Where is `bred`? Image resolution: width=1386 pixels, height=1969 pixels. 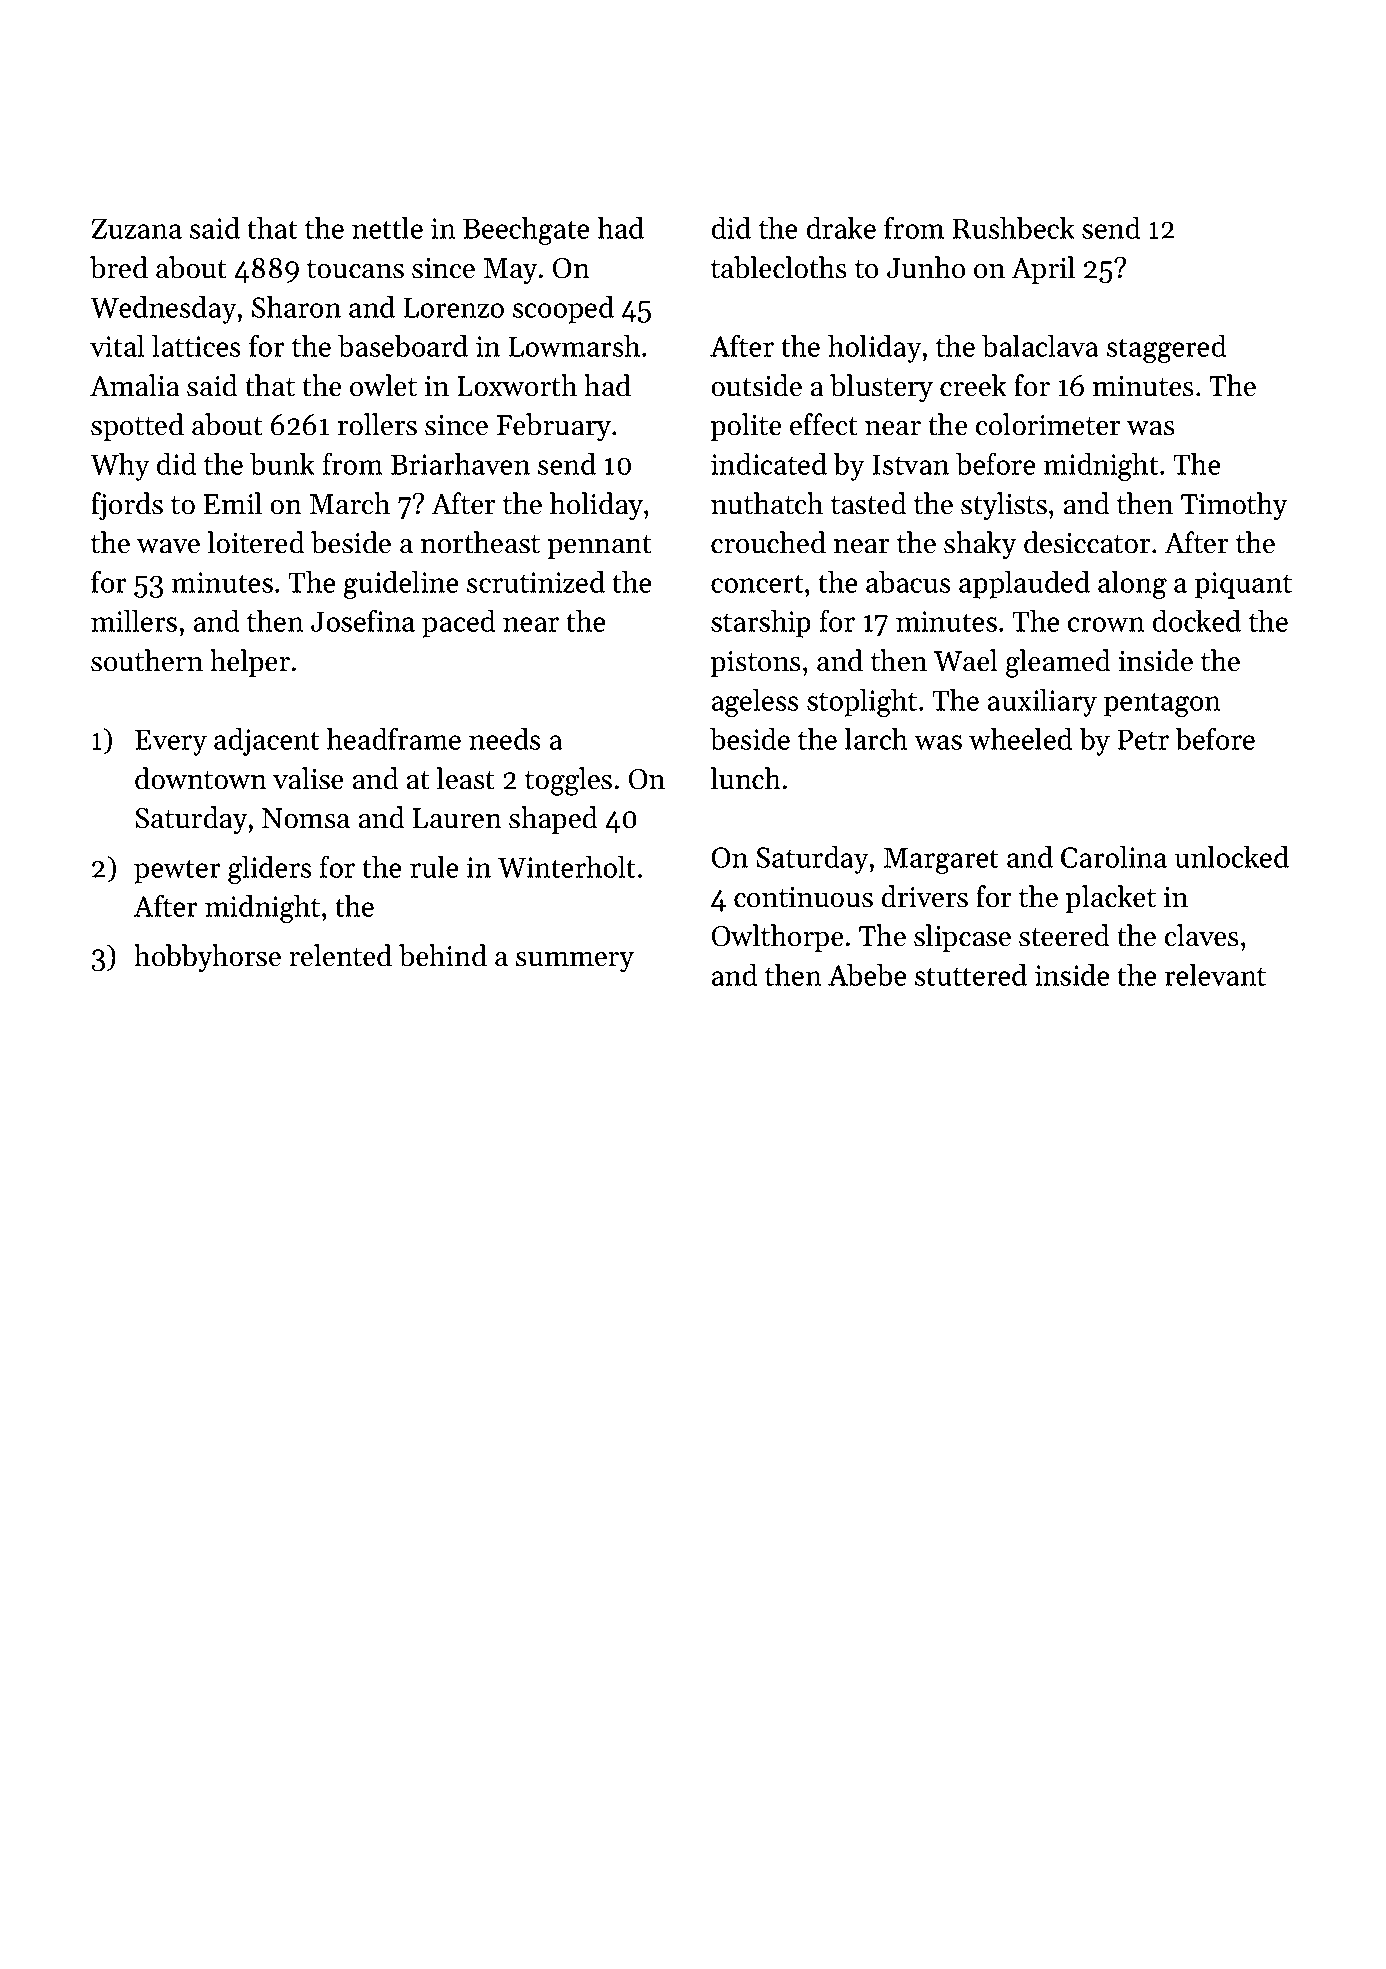
bred is located at coordinates (119, 267).
